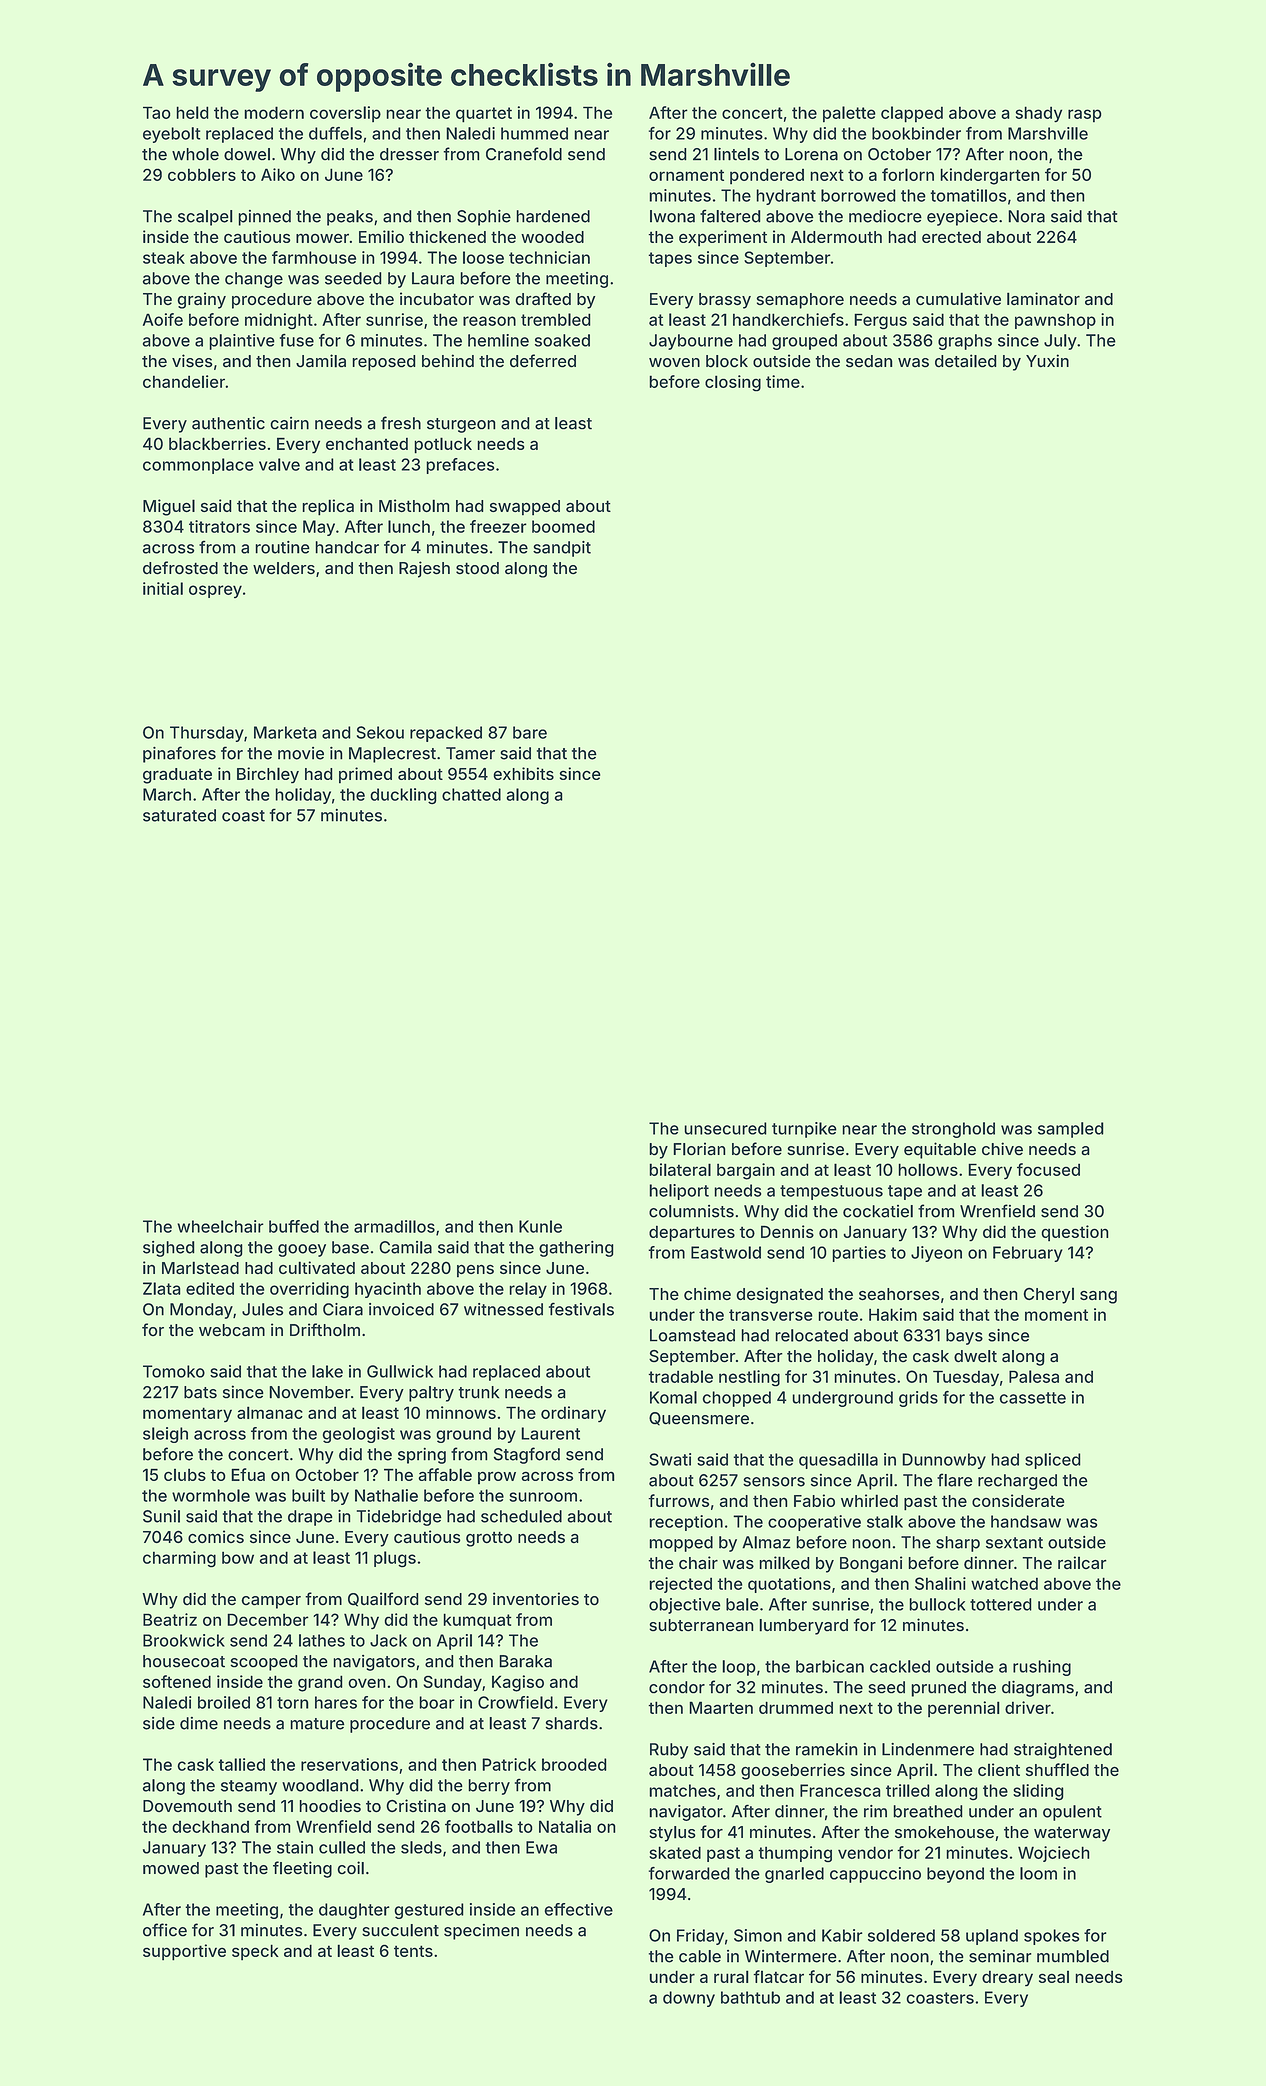 Image resolution: width=1266 pixels, height=2086 pixels. Describe the element at coordinates (345, 114) in the image. I see `coverslip` at that location.
